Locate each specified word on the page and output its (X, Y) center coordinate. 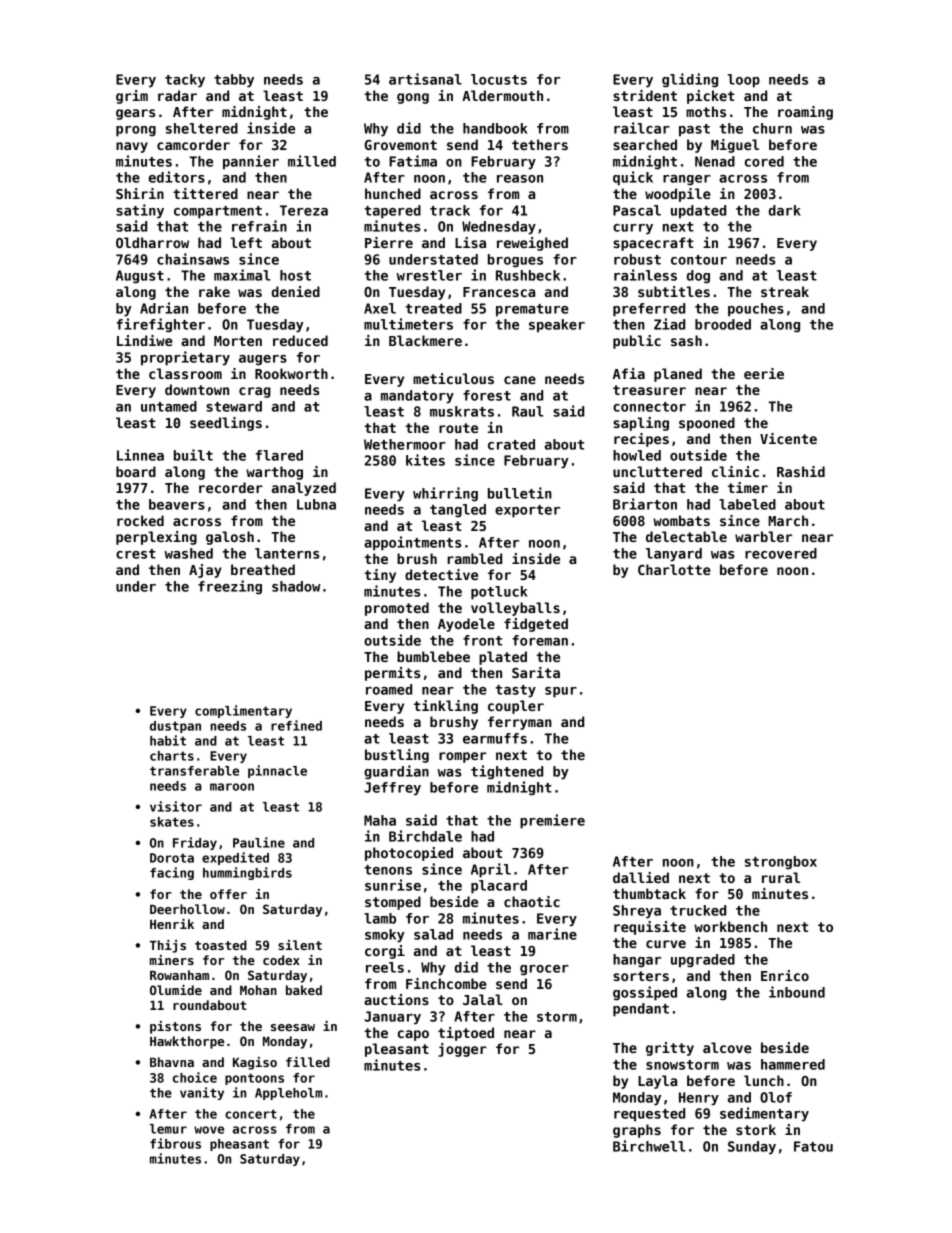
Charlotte (674, 569)
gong (413, 98)
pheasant (239, 1145)
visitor (176, 806)
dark (785, 210)
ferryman (520, 723)
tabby (234, 81)
